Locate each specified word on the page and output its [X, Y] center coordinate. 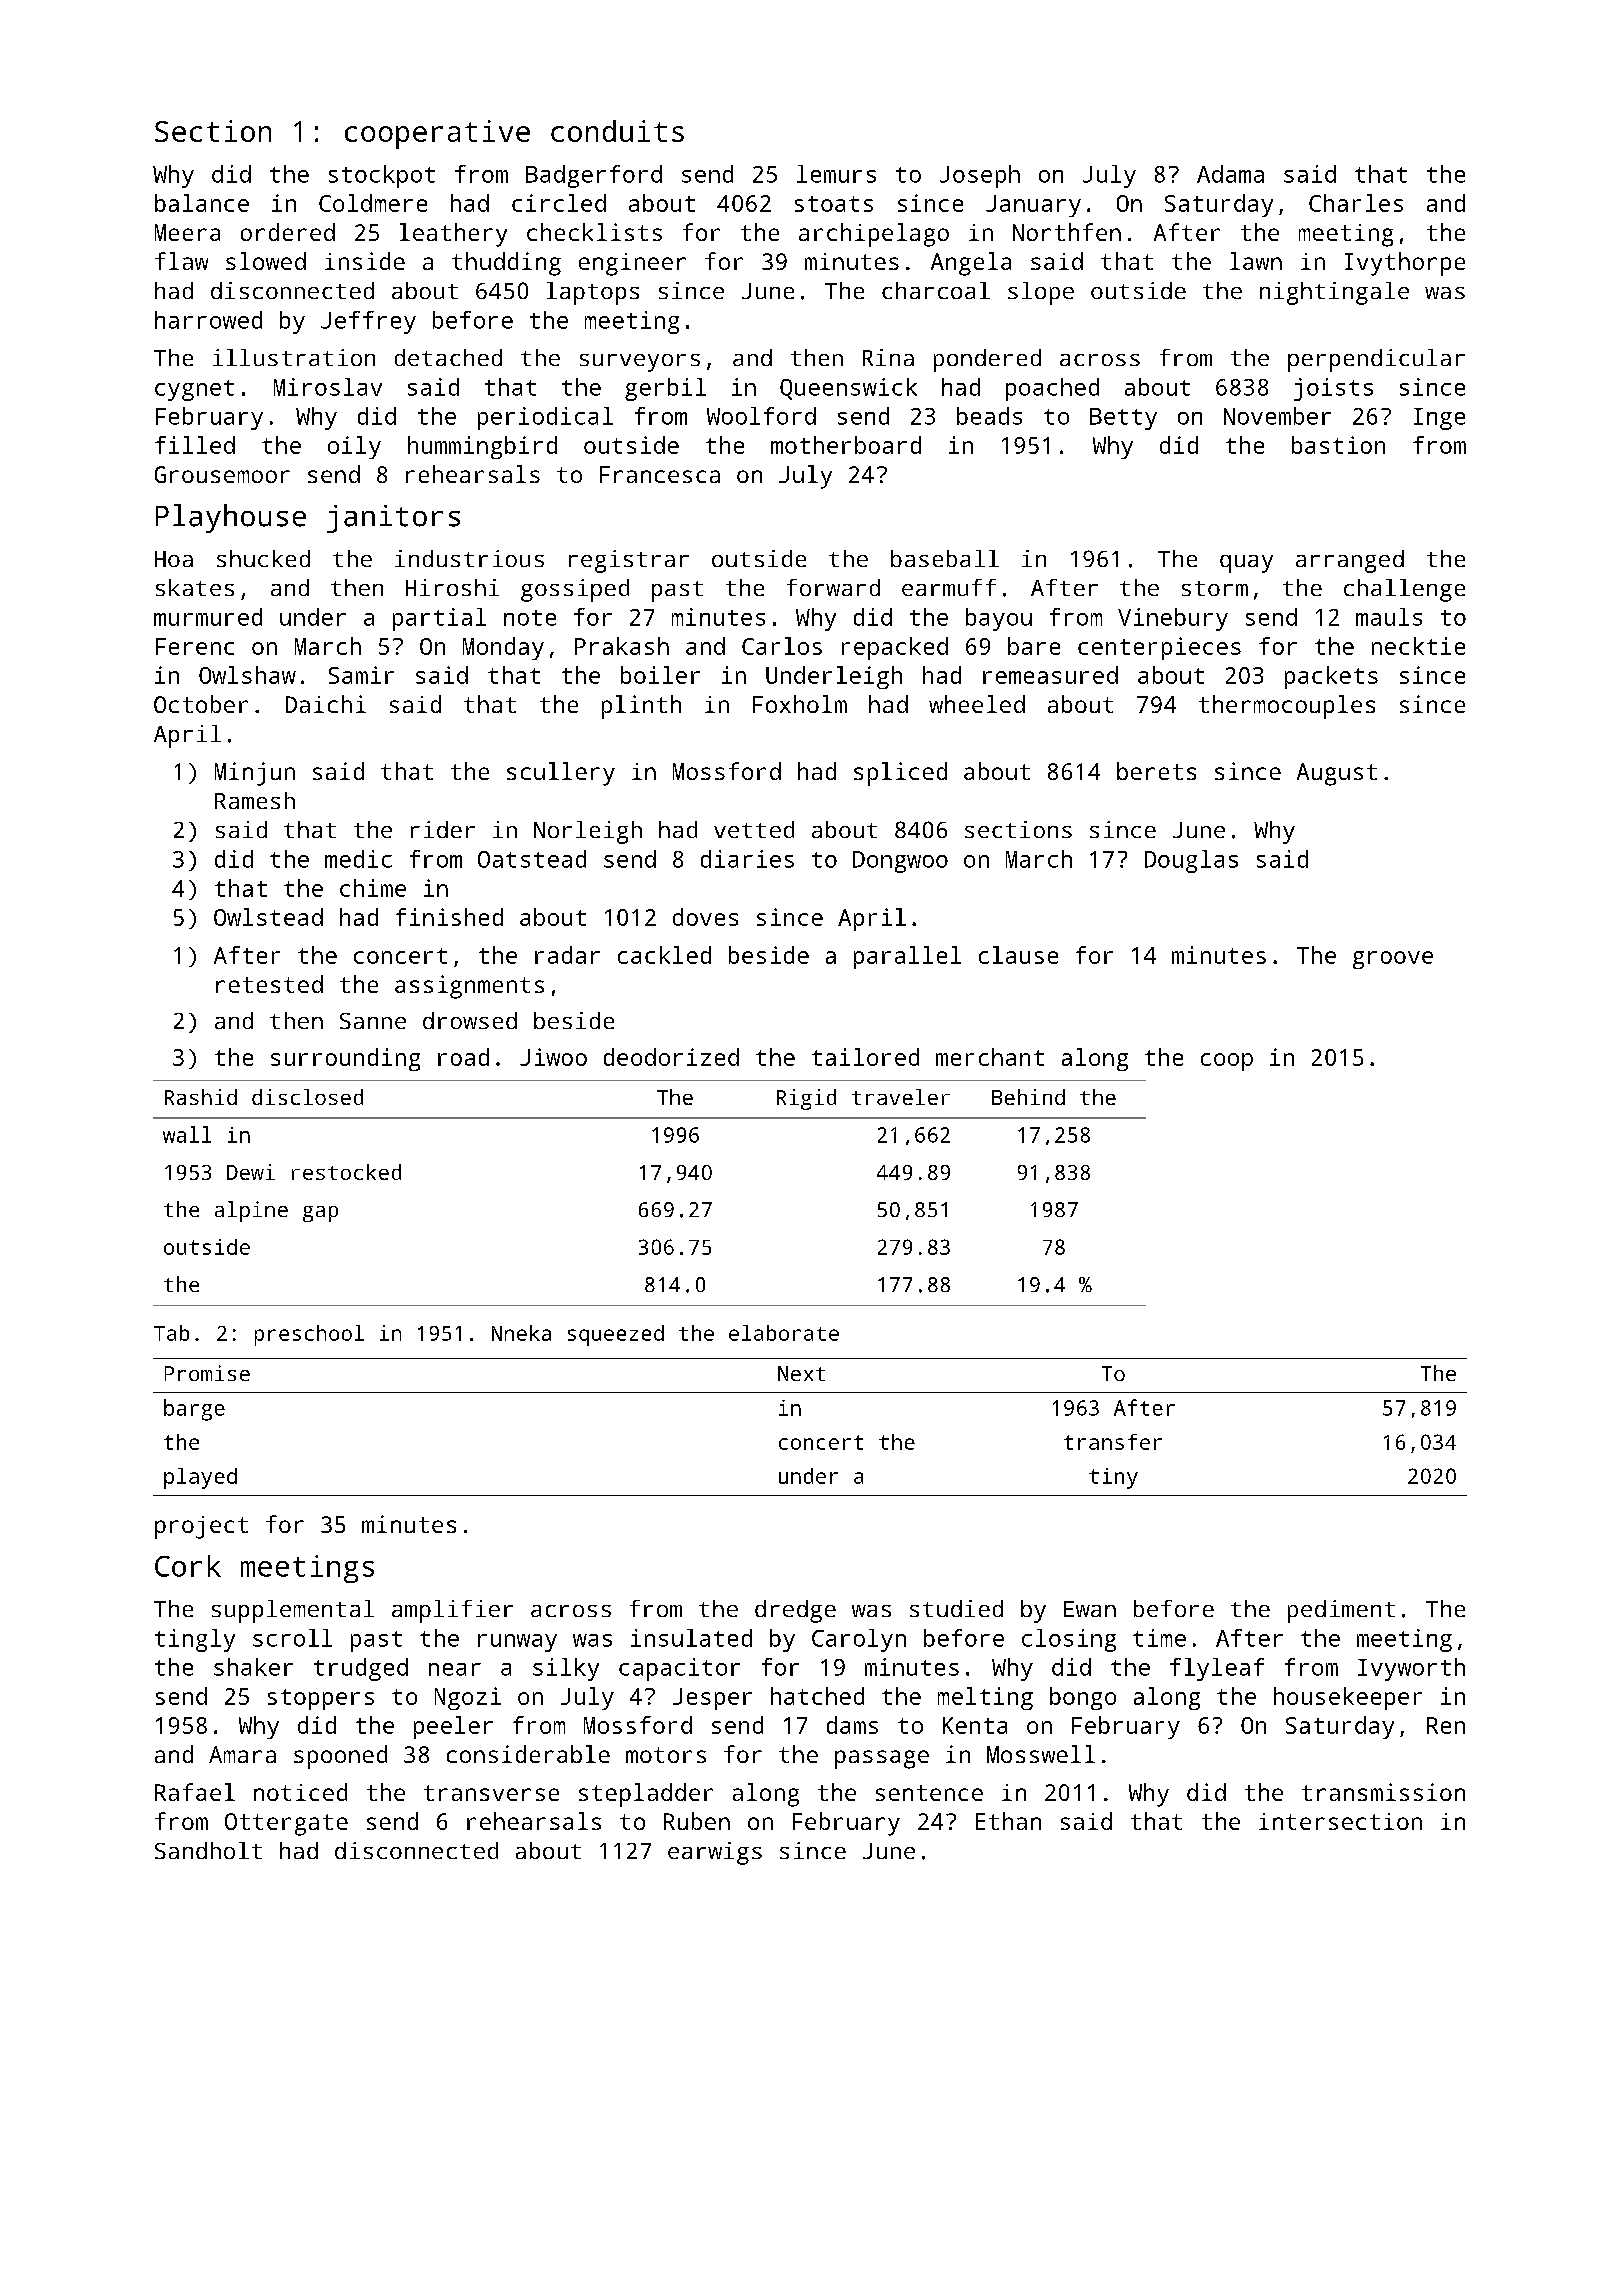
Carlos [782, 646]
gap [320, 1214]
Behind [1028, 1097]
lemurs [836, 174]
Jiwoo [553, 1057]
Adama [1230, 174]
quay [1246, 564]
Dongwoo [900, 862]
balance [202, 203]
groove [1393, 960]
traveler [901, 1097]
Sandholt [208, 1850]
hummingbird [482, 447]
